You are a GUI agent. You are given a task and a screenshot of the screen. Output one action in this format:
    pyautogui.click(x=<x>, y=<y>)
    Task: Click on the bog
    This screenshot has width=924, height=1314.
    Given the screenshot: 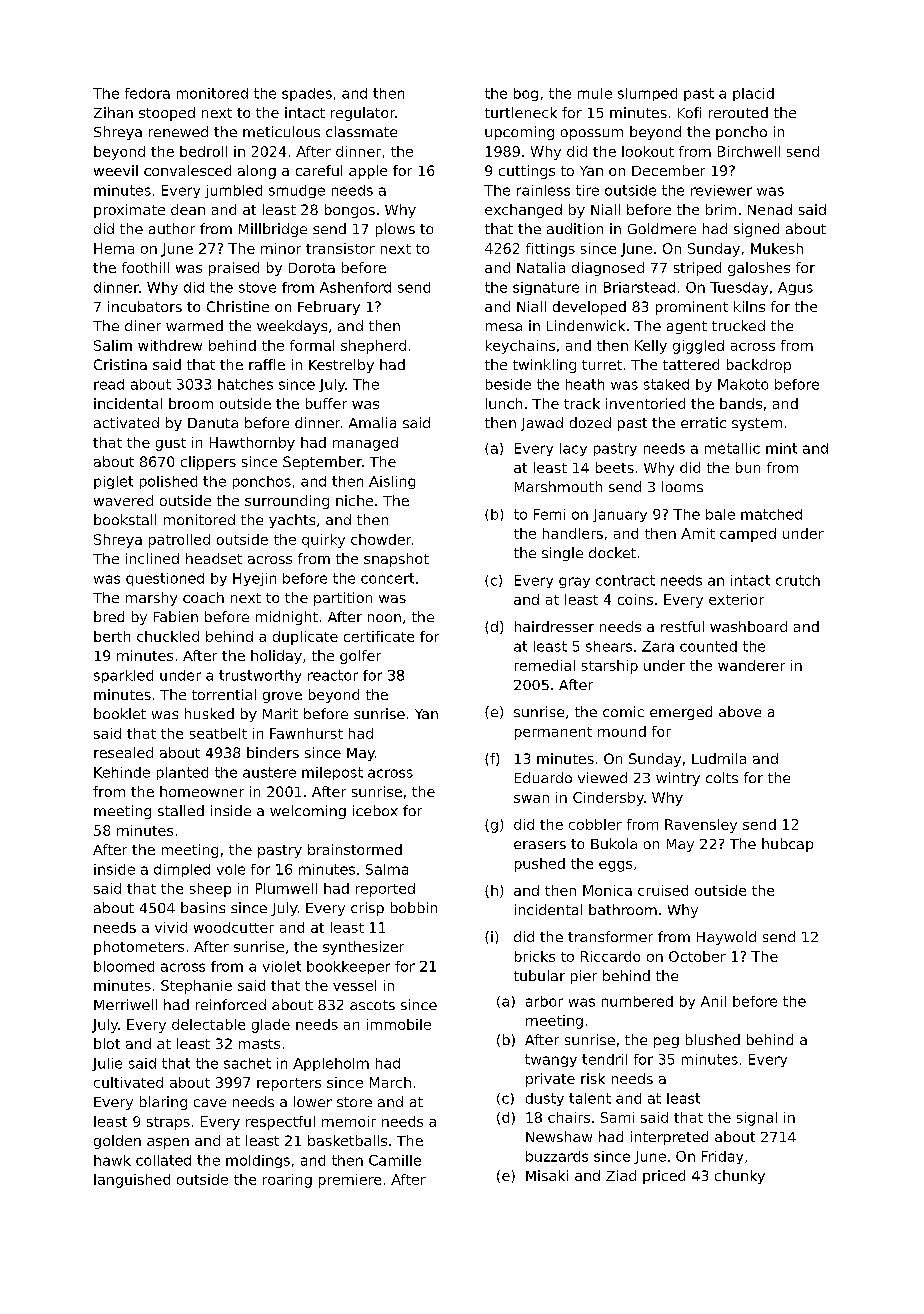 What is the action you would take?
    pyautogui.click(x=526, y=94)
